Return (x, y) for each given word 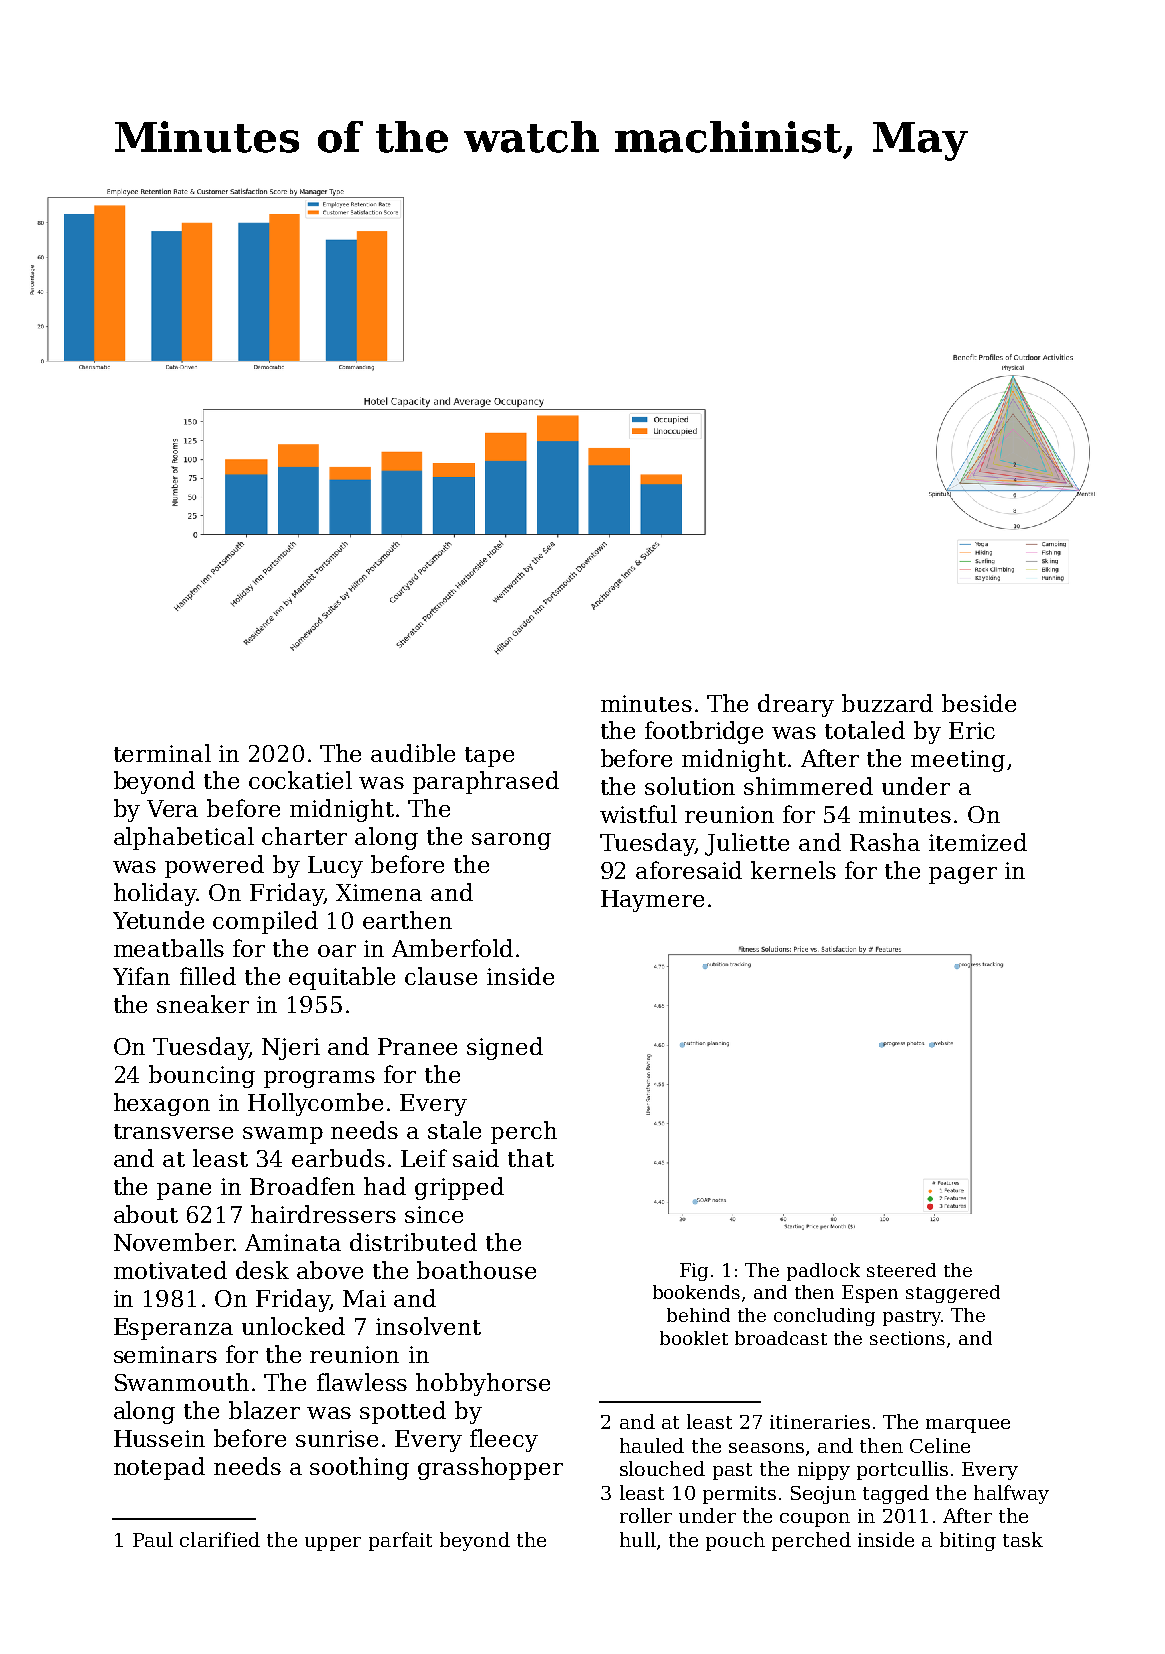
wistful (638, 814)
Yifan (141, 976)
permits (739, 1495)
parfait (400, 1541)
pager (963, 875)
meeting (958, 761)
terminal (162, 753)
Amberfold (452, 948)
